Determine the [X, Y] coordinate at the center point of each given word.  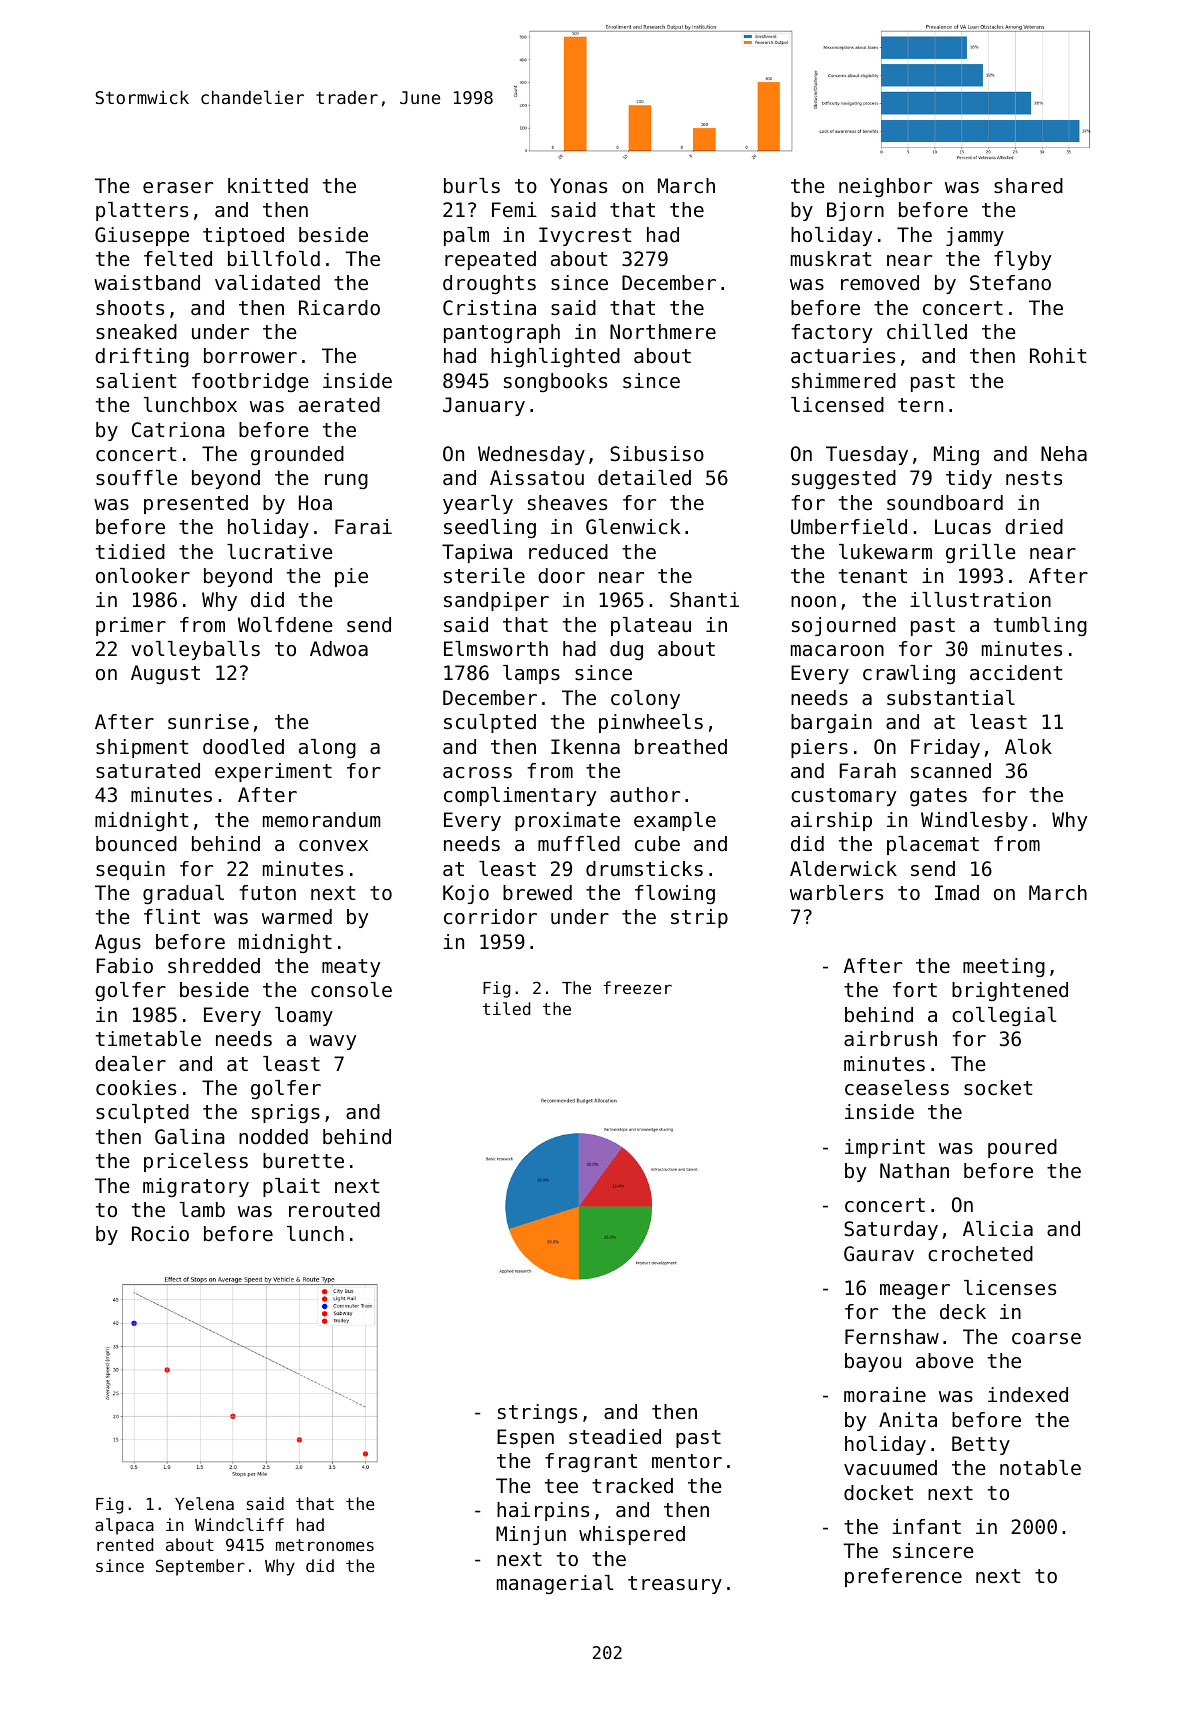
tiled [506, 1008]
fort [915, 989]
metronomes [325, 1545]
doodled [243, 747]
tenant [873, 576]
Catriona [178, 430]
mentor [687, 1461]
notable [1040, 1468]
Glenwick [633, 527]
